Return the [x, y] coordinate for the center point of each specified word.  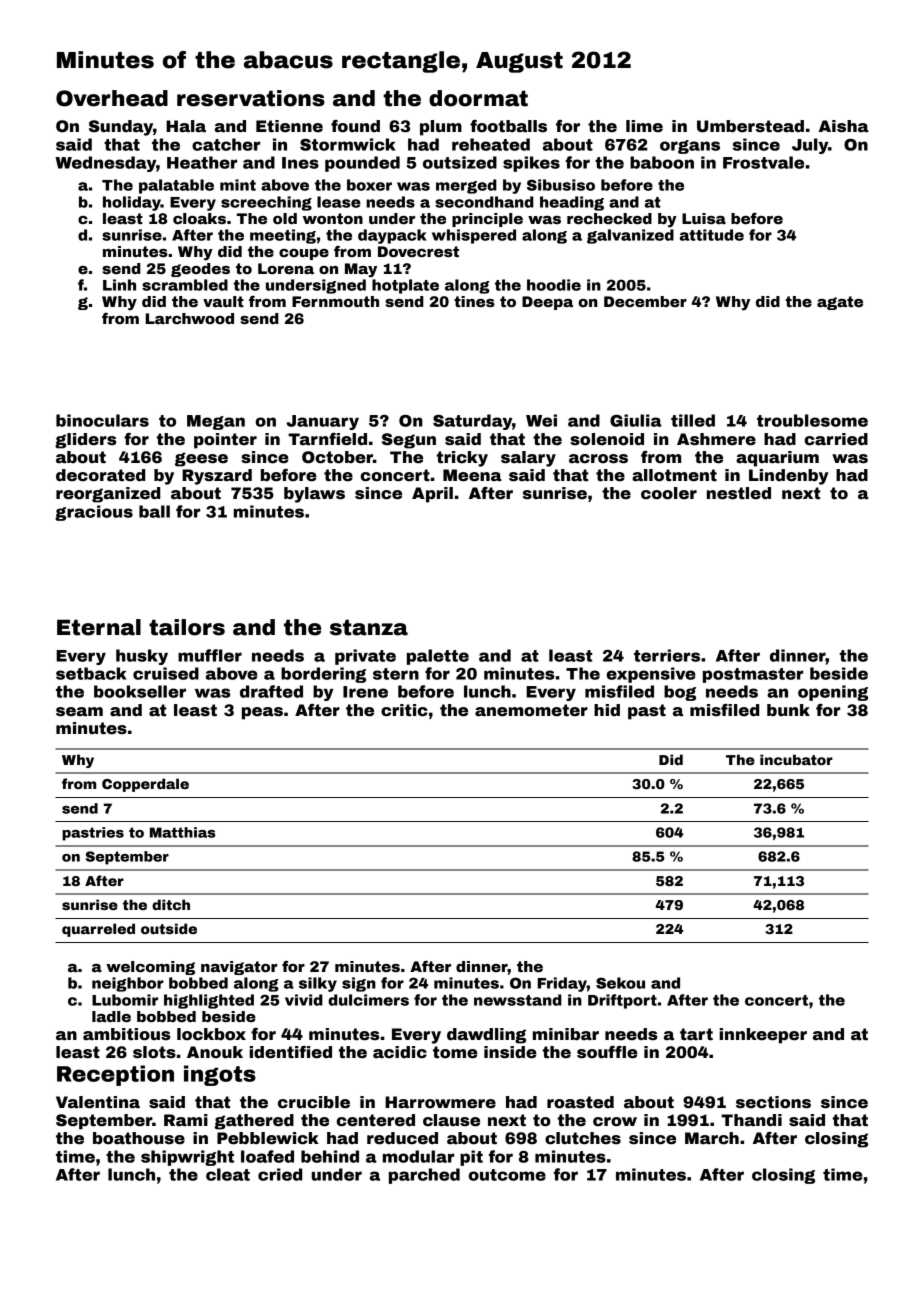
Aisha [844, 126]
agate [840, 303]
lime [644, 126]
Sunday [121, 128]
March [712, 1138]
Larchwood [190, 318]
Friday [562, 984]
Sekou [620, 983]
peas [262, 713]
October [337, 457]
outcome [507, 1175]
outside [169, 928]
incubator [796, 759]
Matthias [182, 832]
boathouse [139, 1138]
